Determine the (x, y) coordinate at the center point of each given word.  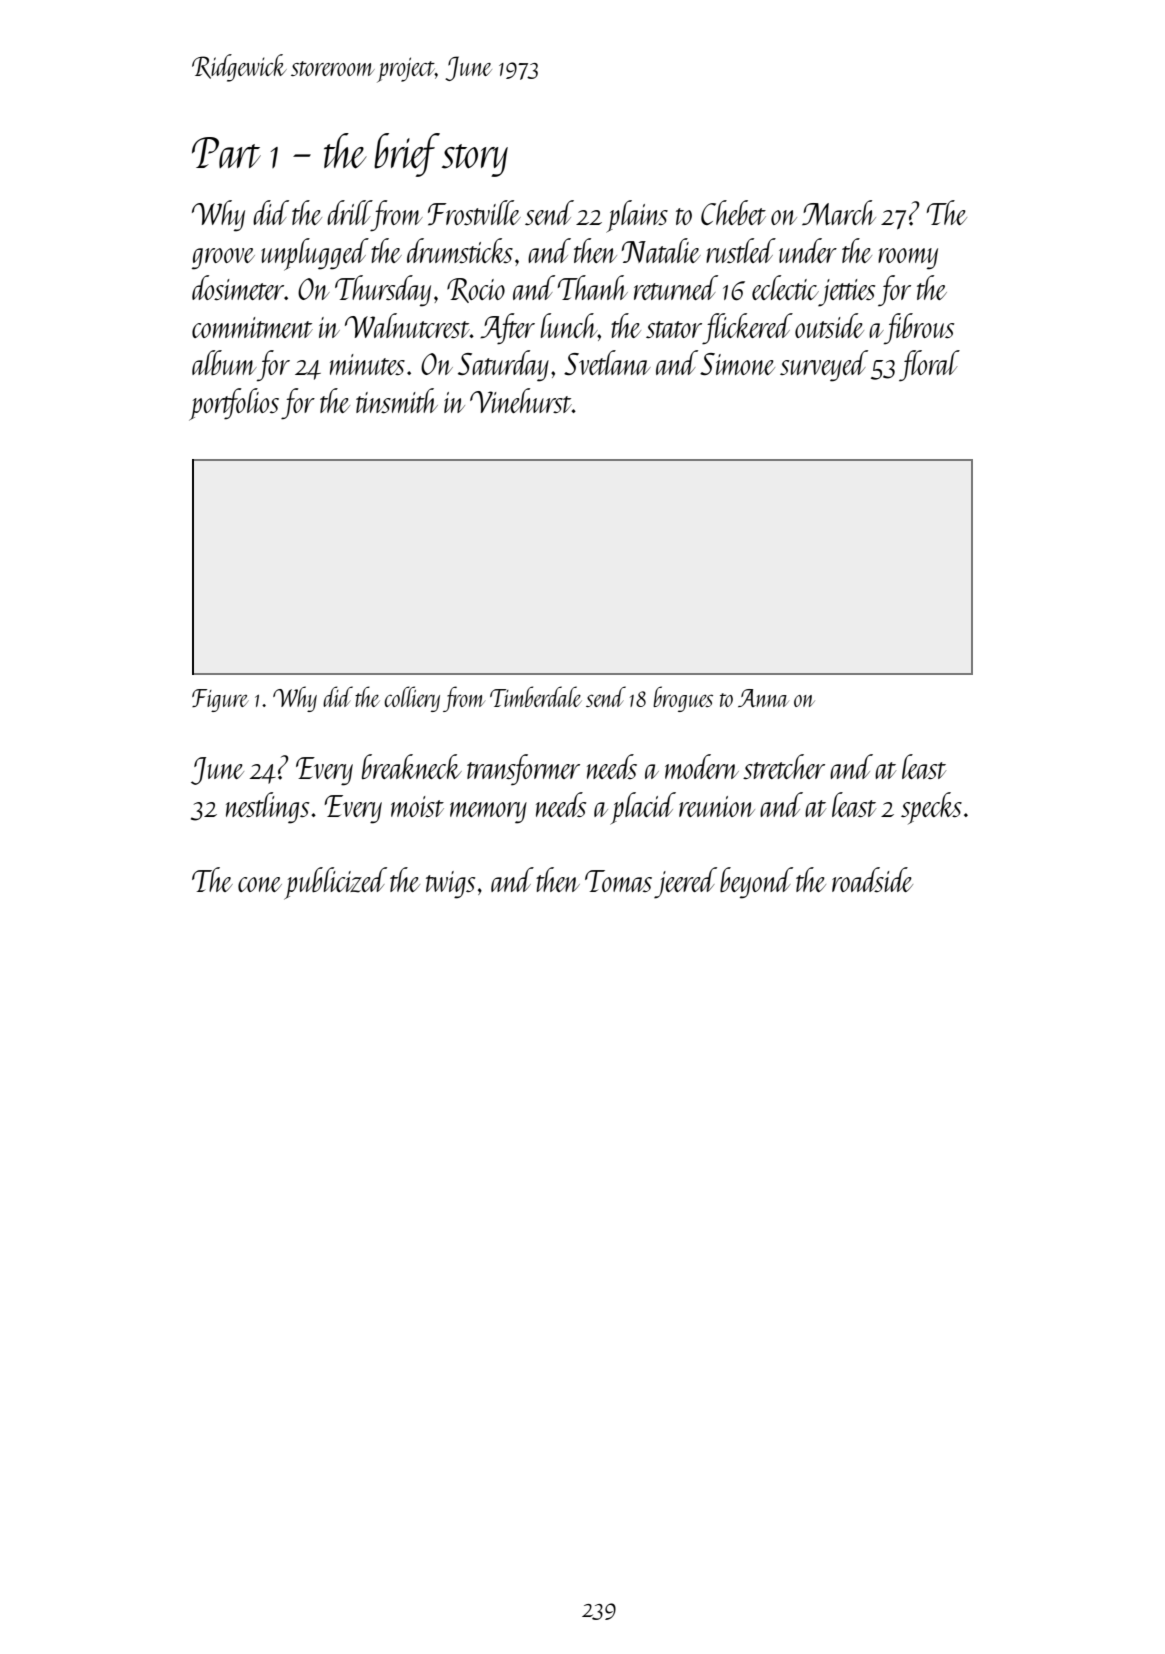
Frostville (474, 213)
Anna (763, 698)
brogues (683, 699)
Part (226, 152)
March (839, 212)
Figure (220, 700)
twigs (450, 885)
